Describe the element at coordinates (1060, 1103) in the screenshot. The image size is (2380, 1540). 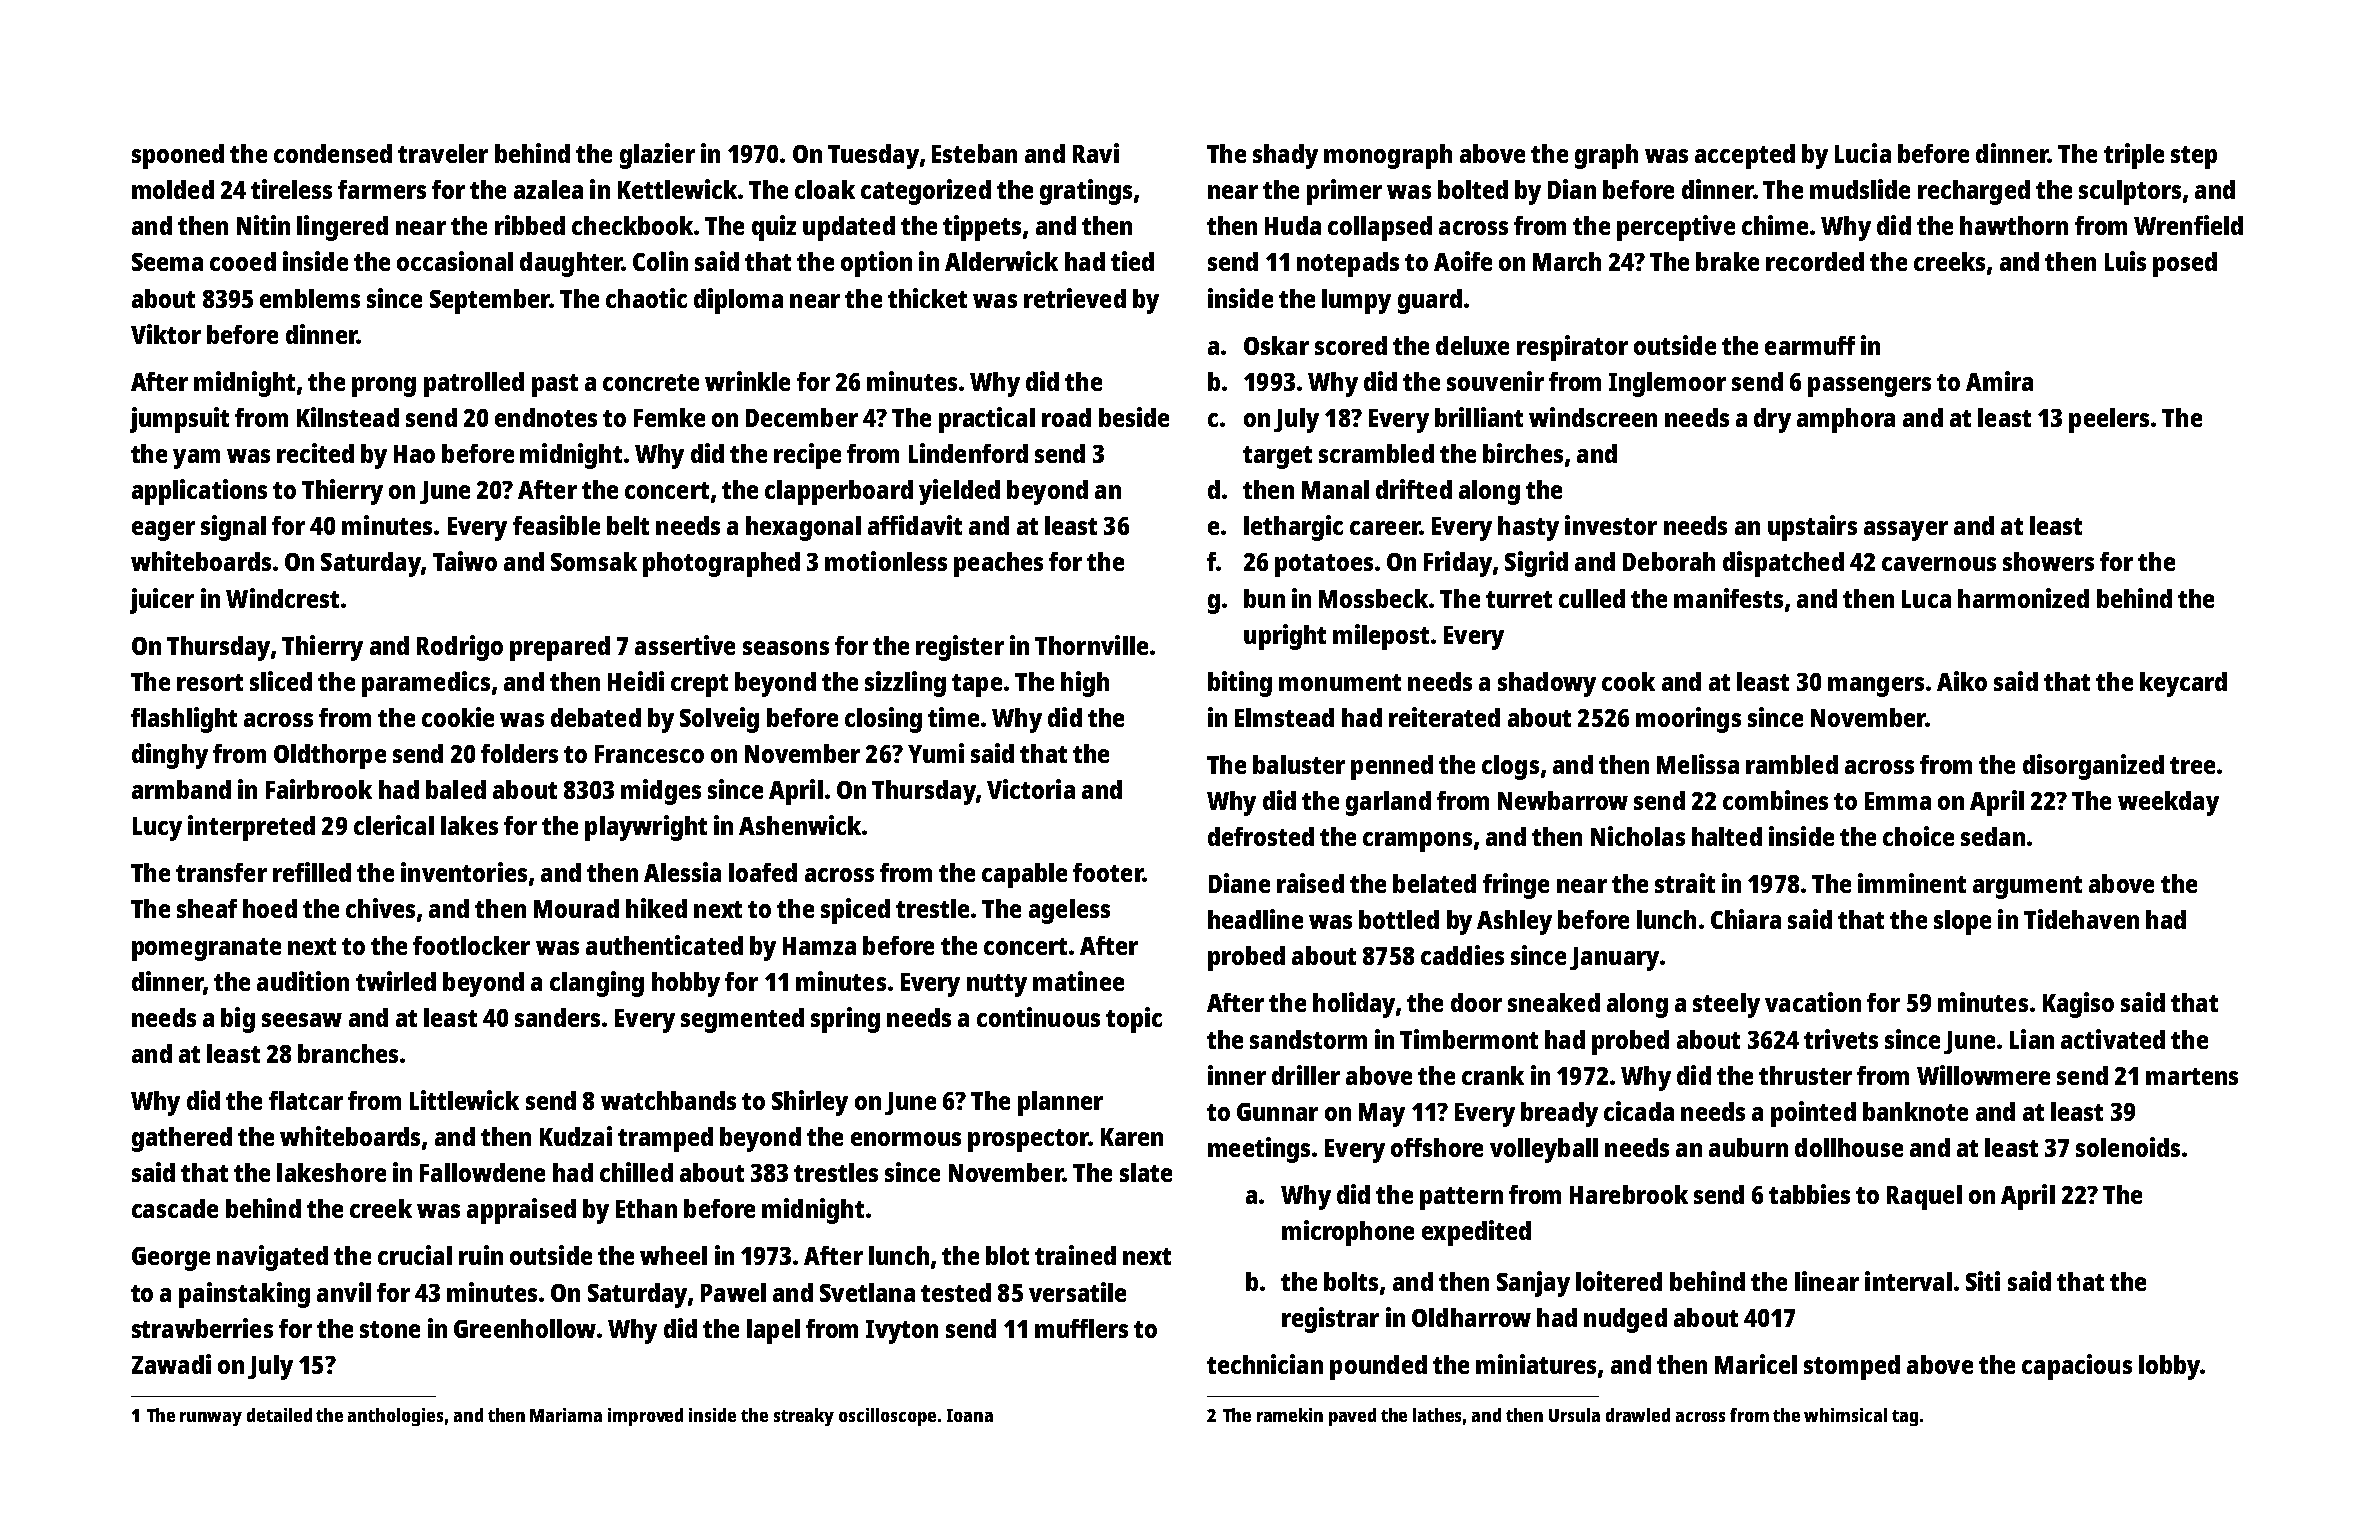
I see `planner` at that location.
